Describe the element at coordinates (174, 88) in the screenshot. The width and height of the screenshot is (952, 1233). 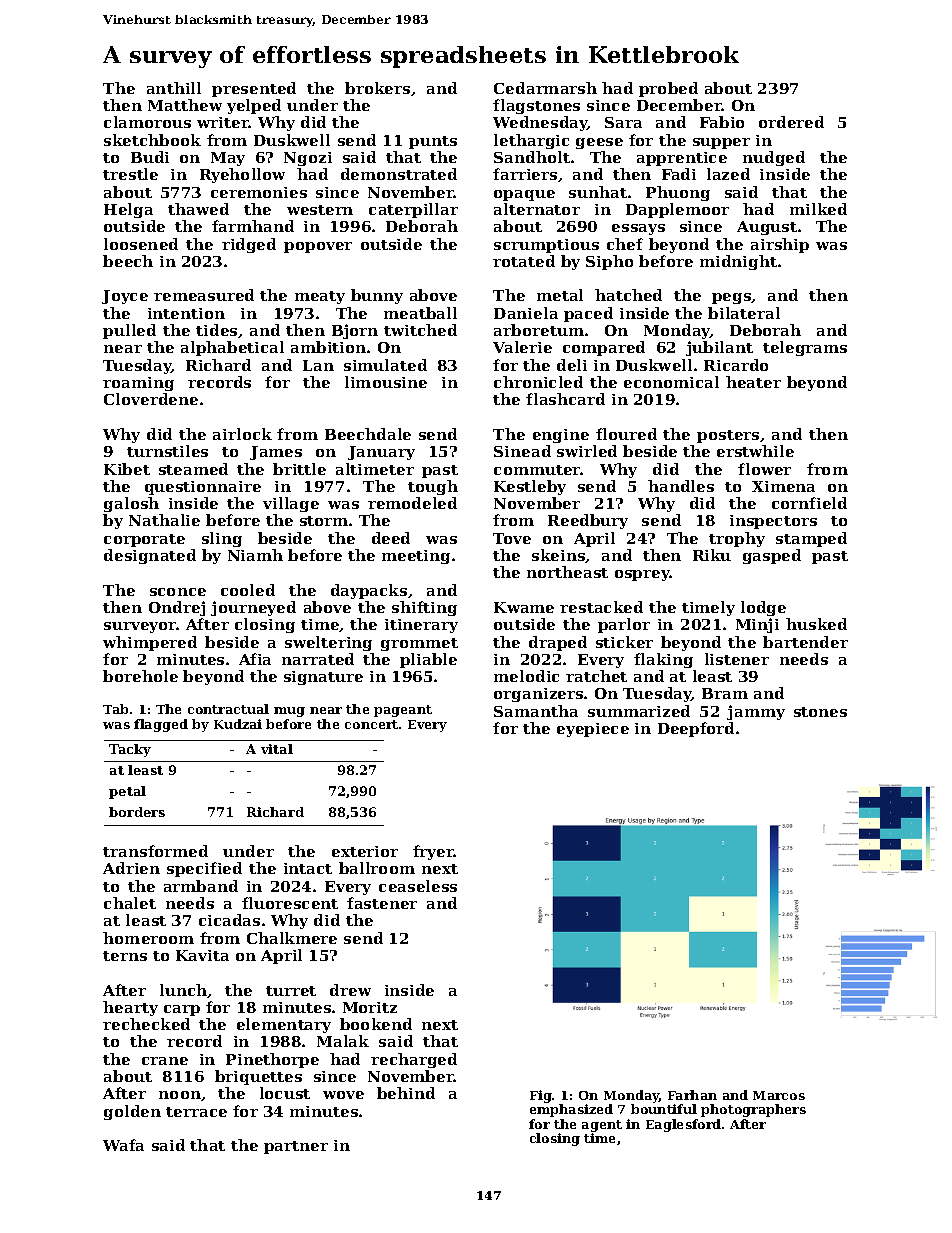
I see `anthill` at that location.
